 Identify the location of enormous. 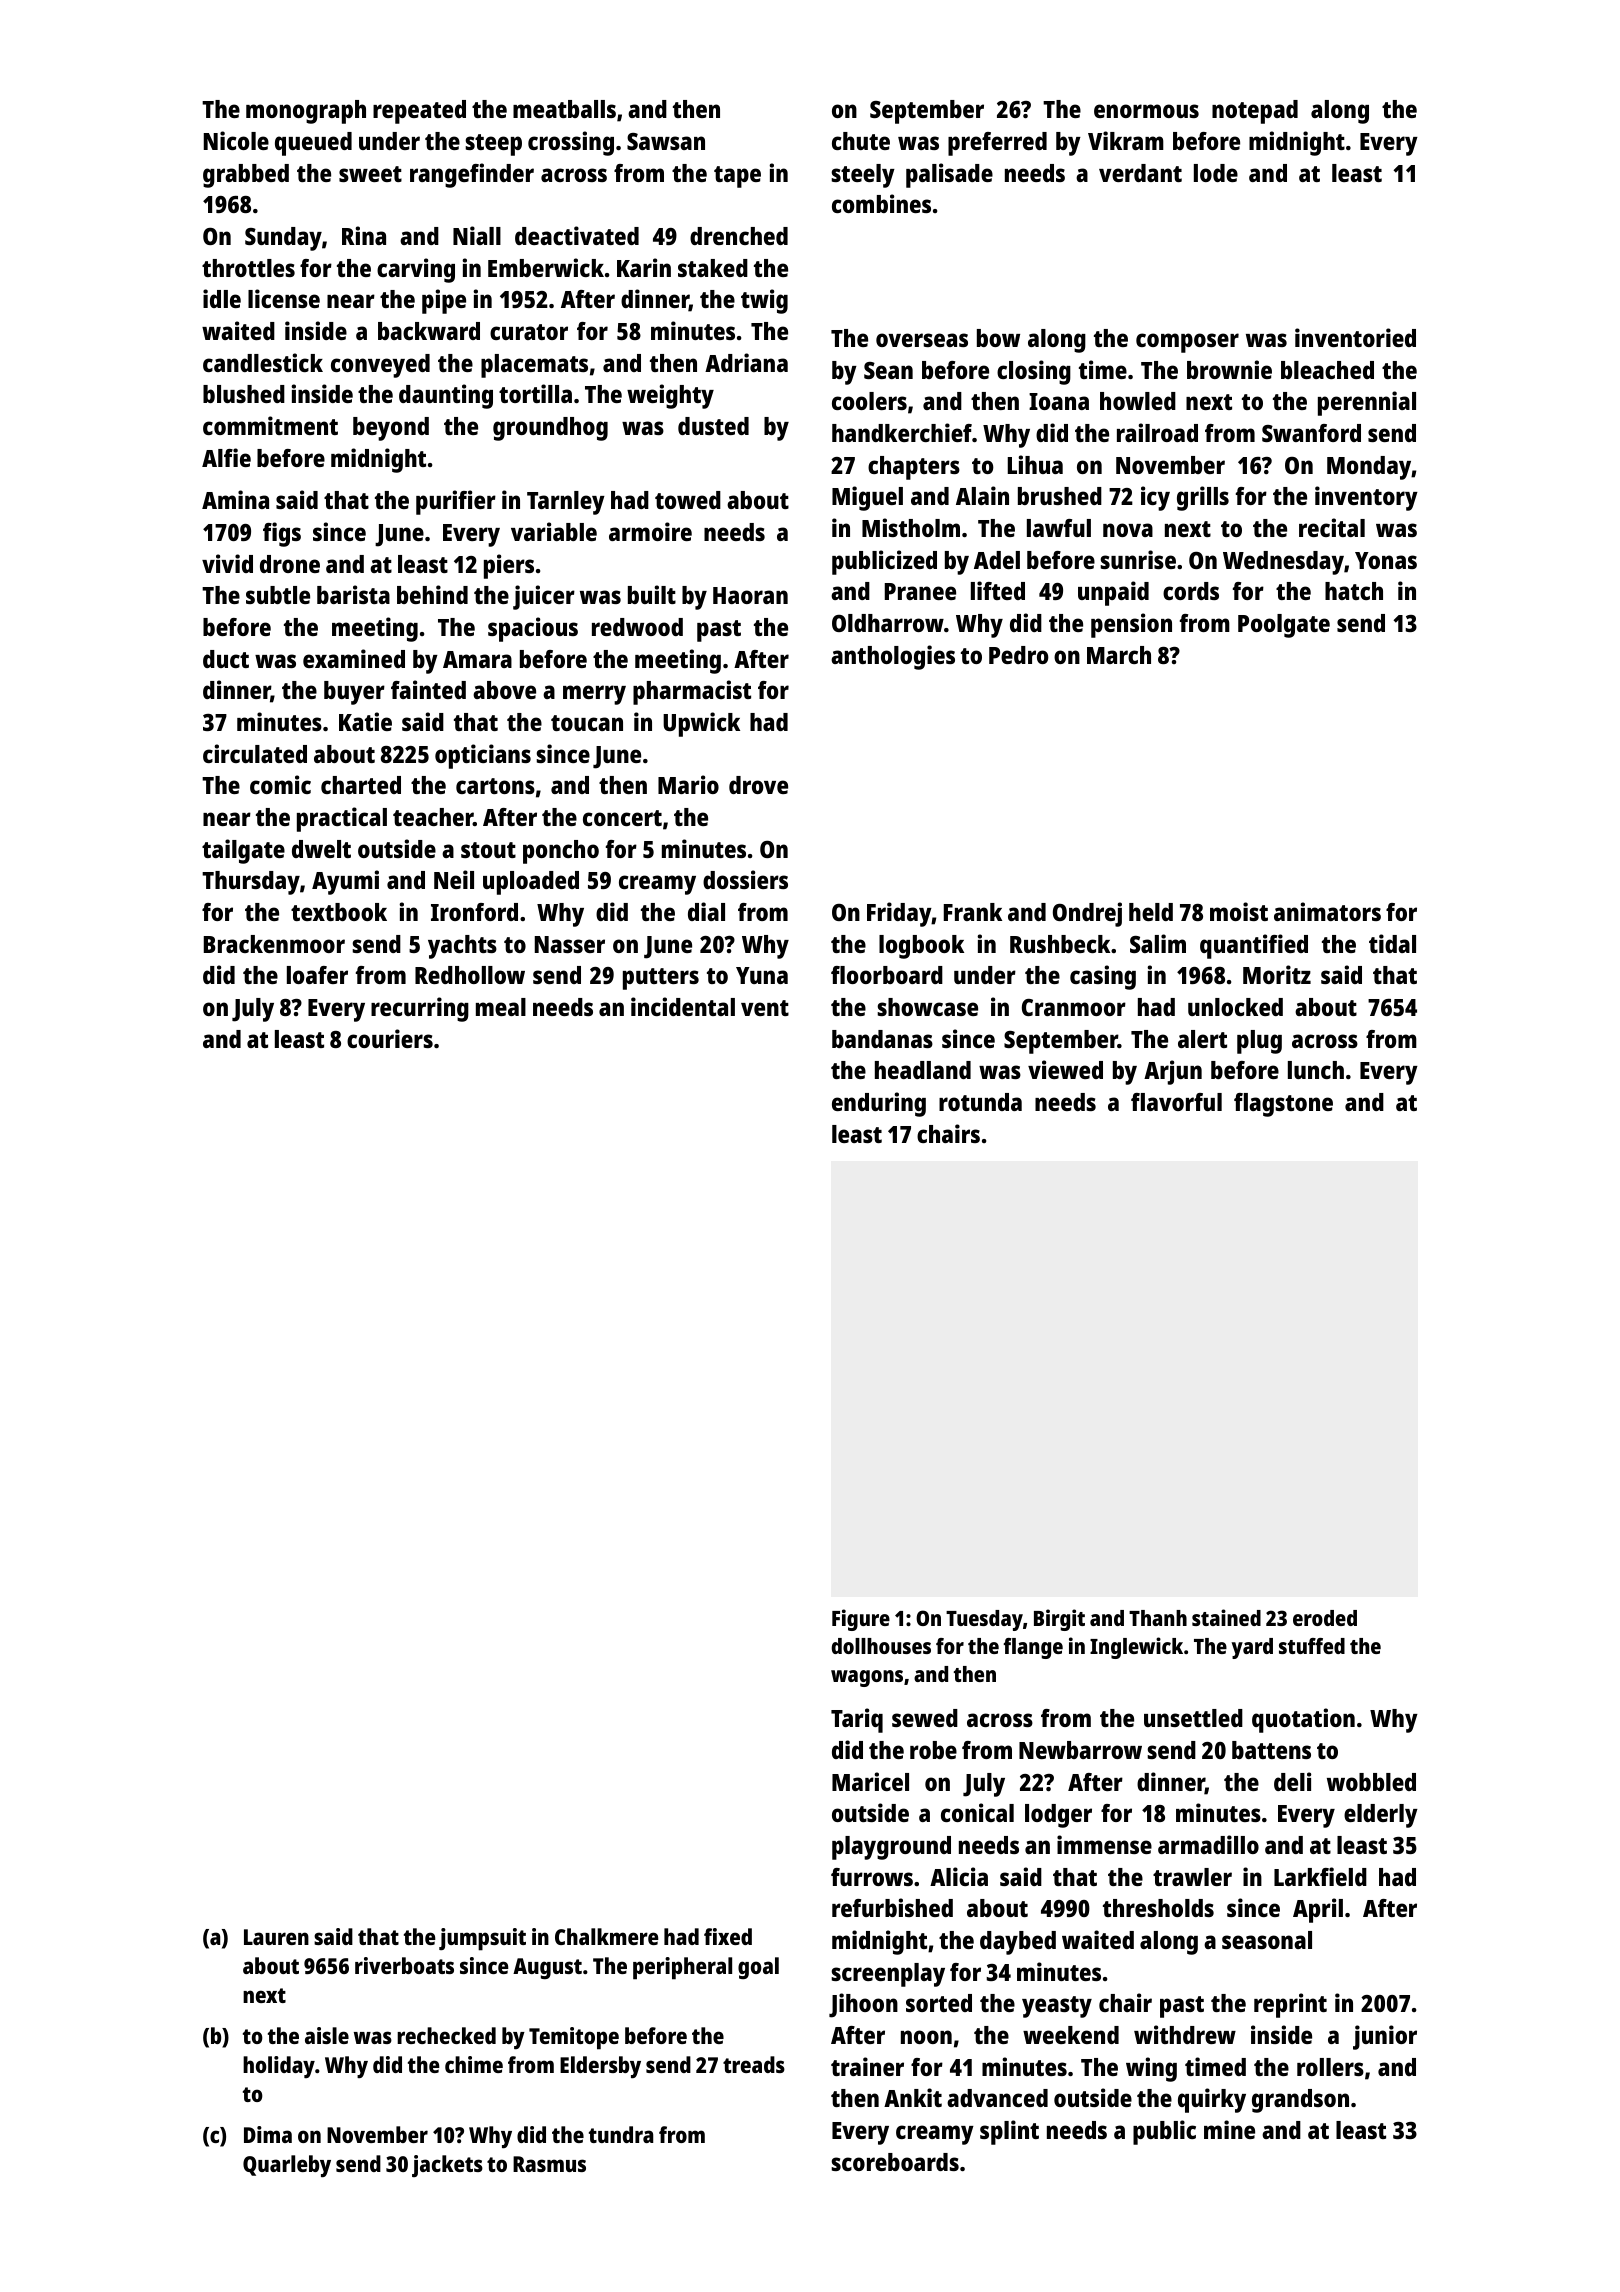
(1146, 111).
